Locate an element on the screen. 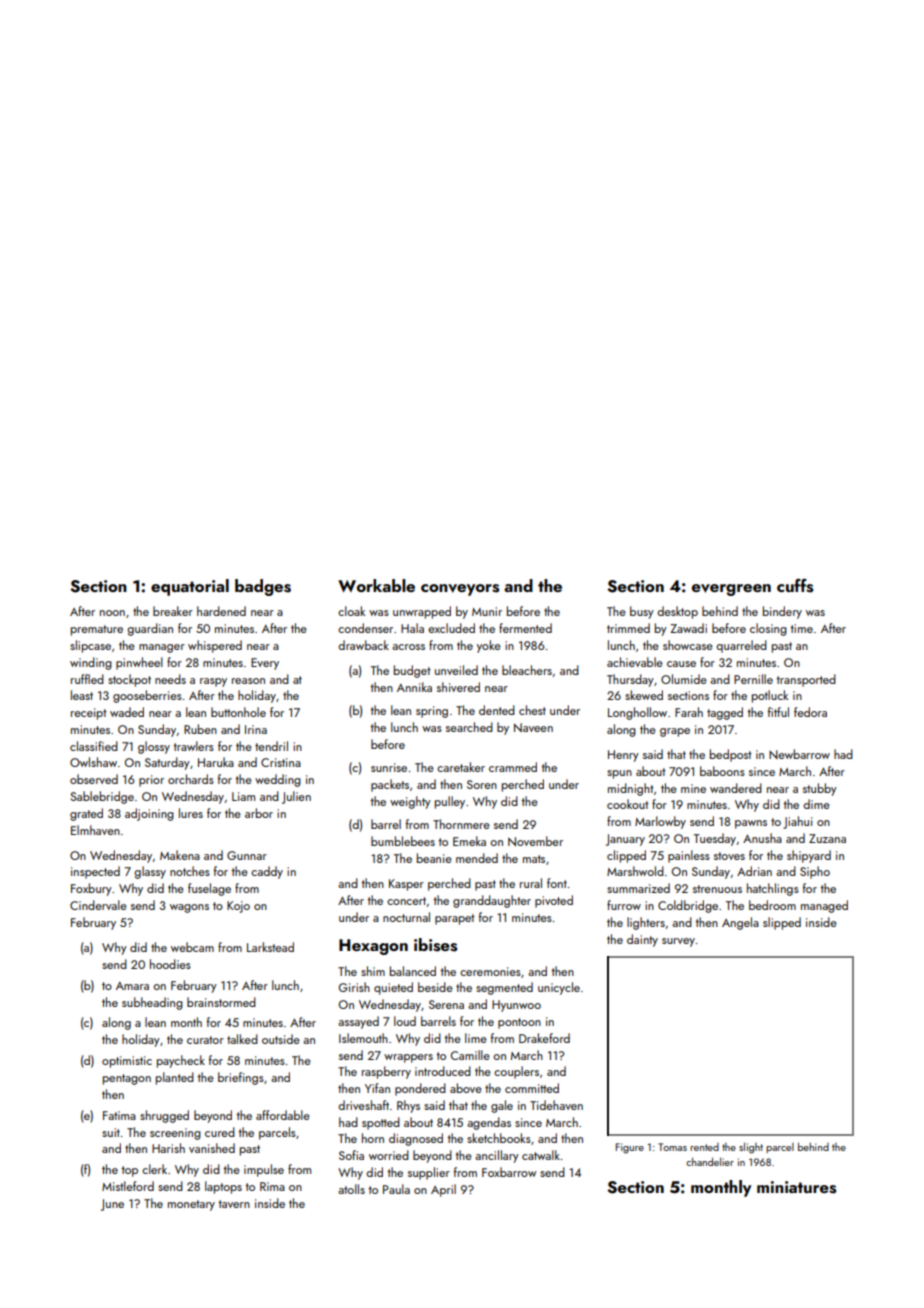 Image resolution: width=924 pixels, height=1308 pixels. caddy is located at coordinates (267, 872).
